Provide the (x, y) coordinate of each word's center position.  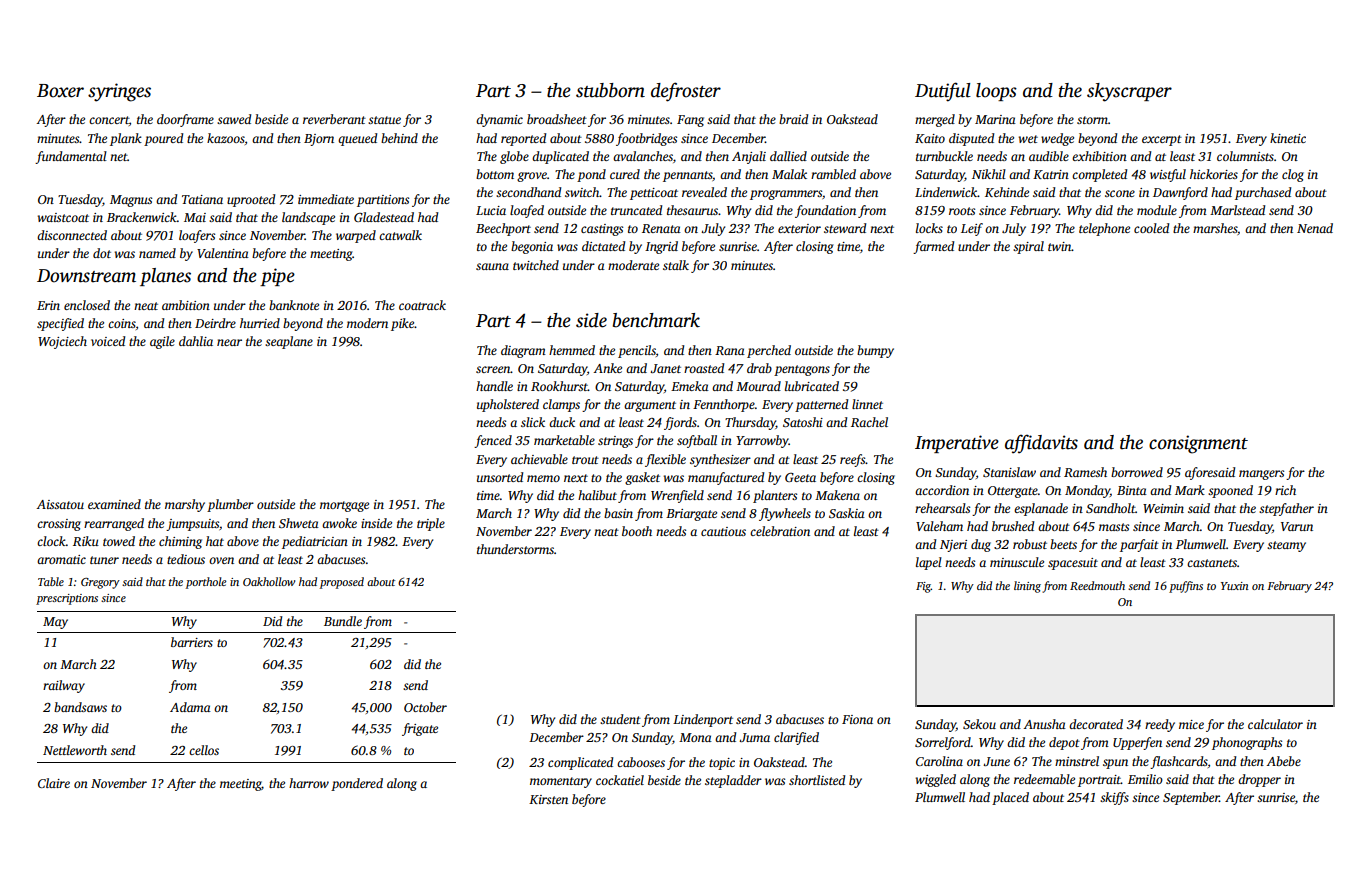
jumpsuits (192, 525)
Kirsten (548, 799)
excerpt (1162, 140)
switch (582, 192)
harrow (309, 783)
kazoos (226, 138)
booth (637, 531)
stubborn (610, 90)
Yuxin (1235, 586)
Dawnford (1180, 193)
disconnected (72, 235)
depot (1064, 743)
